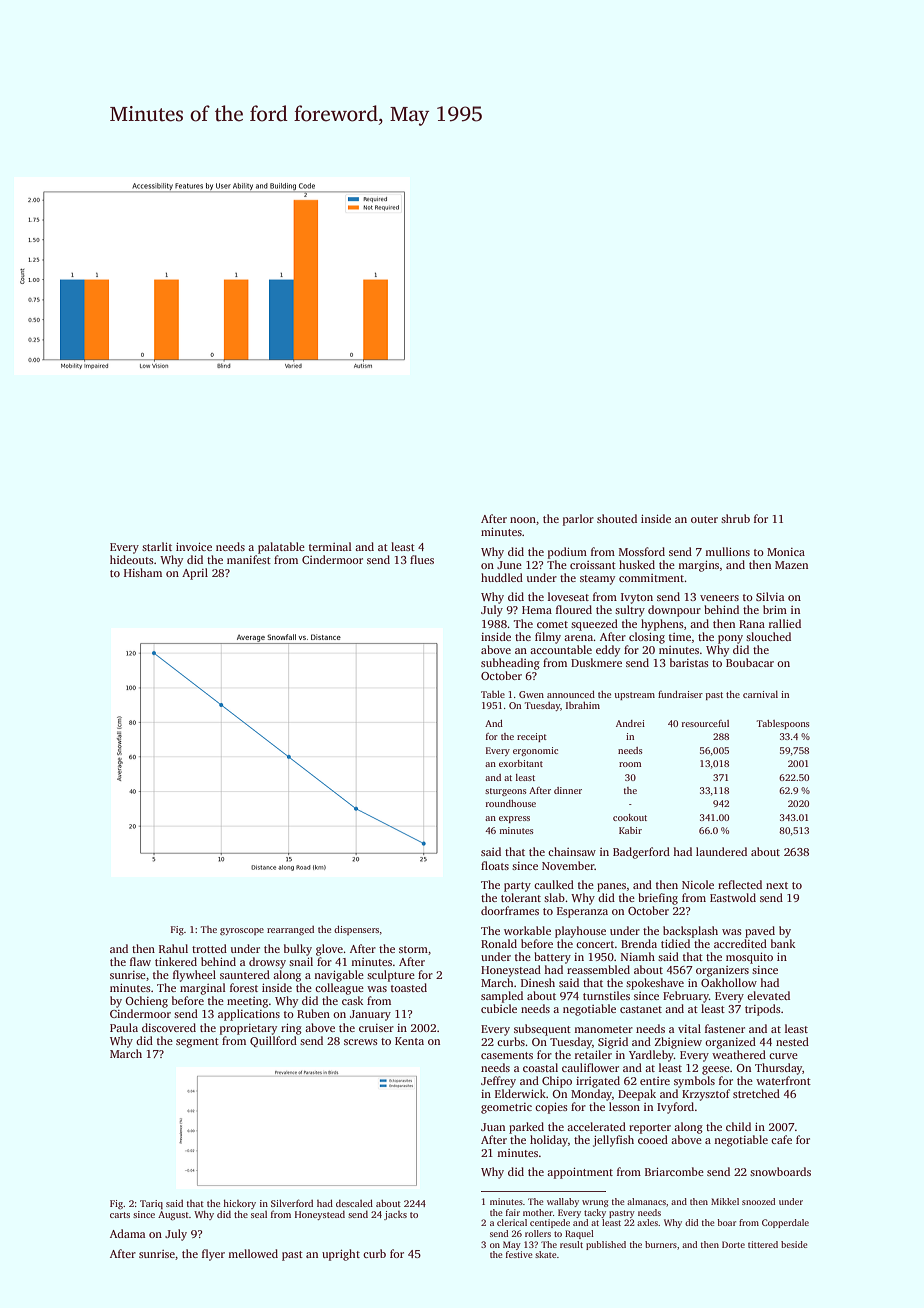 The height and width of the screenshot is (1308, 924). What do you see at coordinates (499, 943) in the screenshot?
I see `Ronald` at bounding box center [499, 943].
